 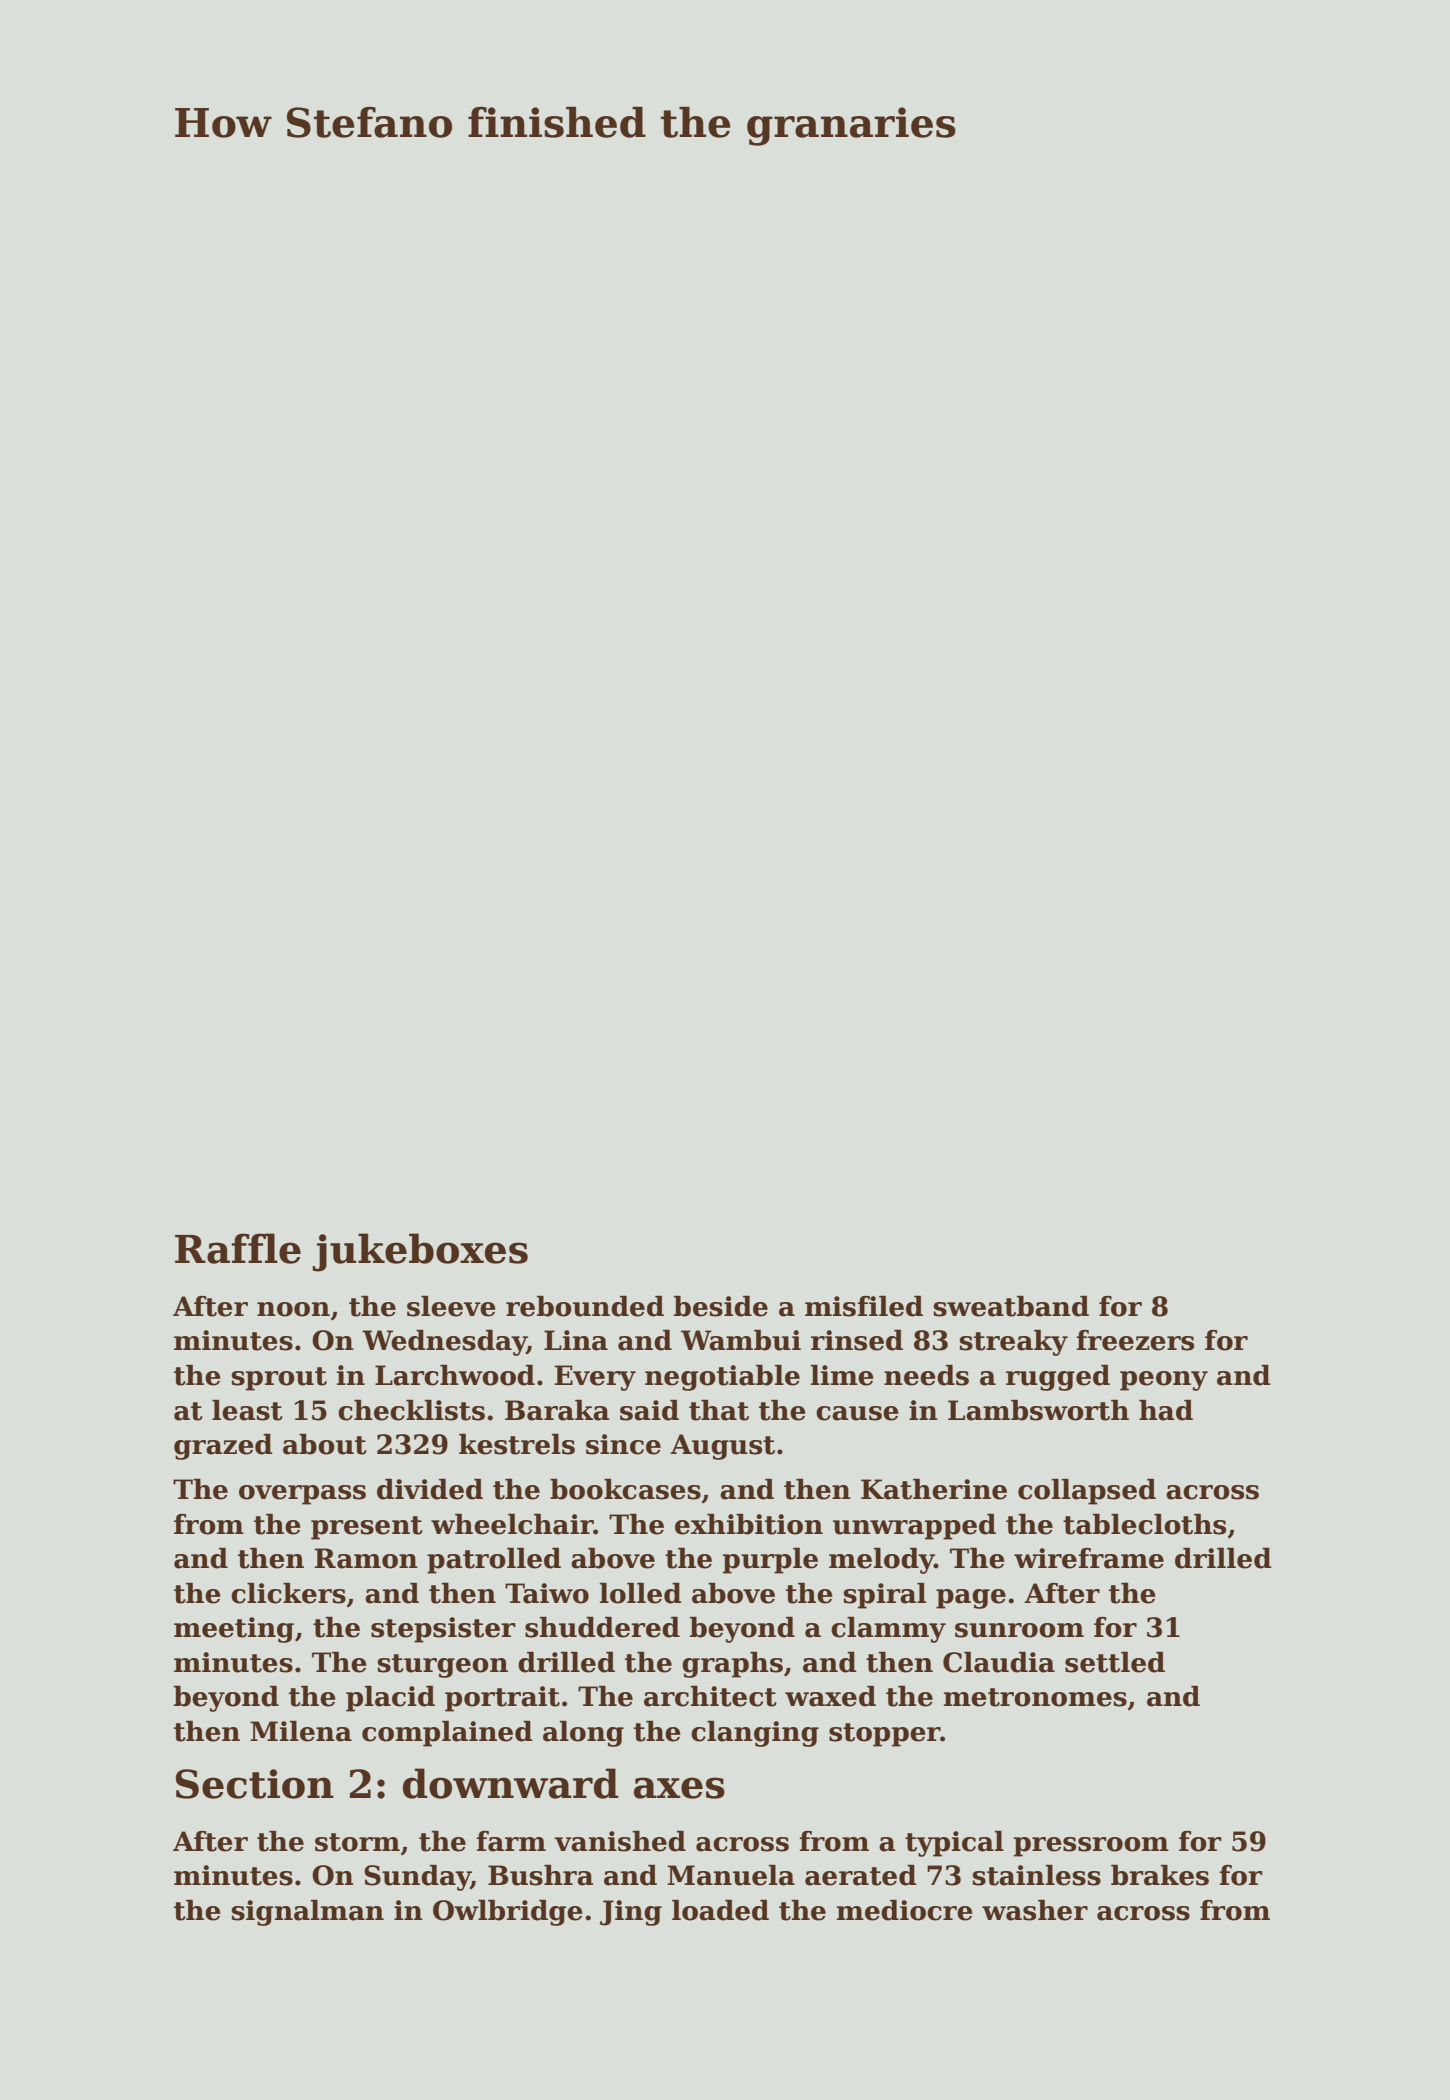 What do you see at coordinates (620, 1841) in the screenshot?
I see `vanished` at bounding box center [620, 1841].
